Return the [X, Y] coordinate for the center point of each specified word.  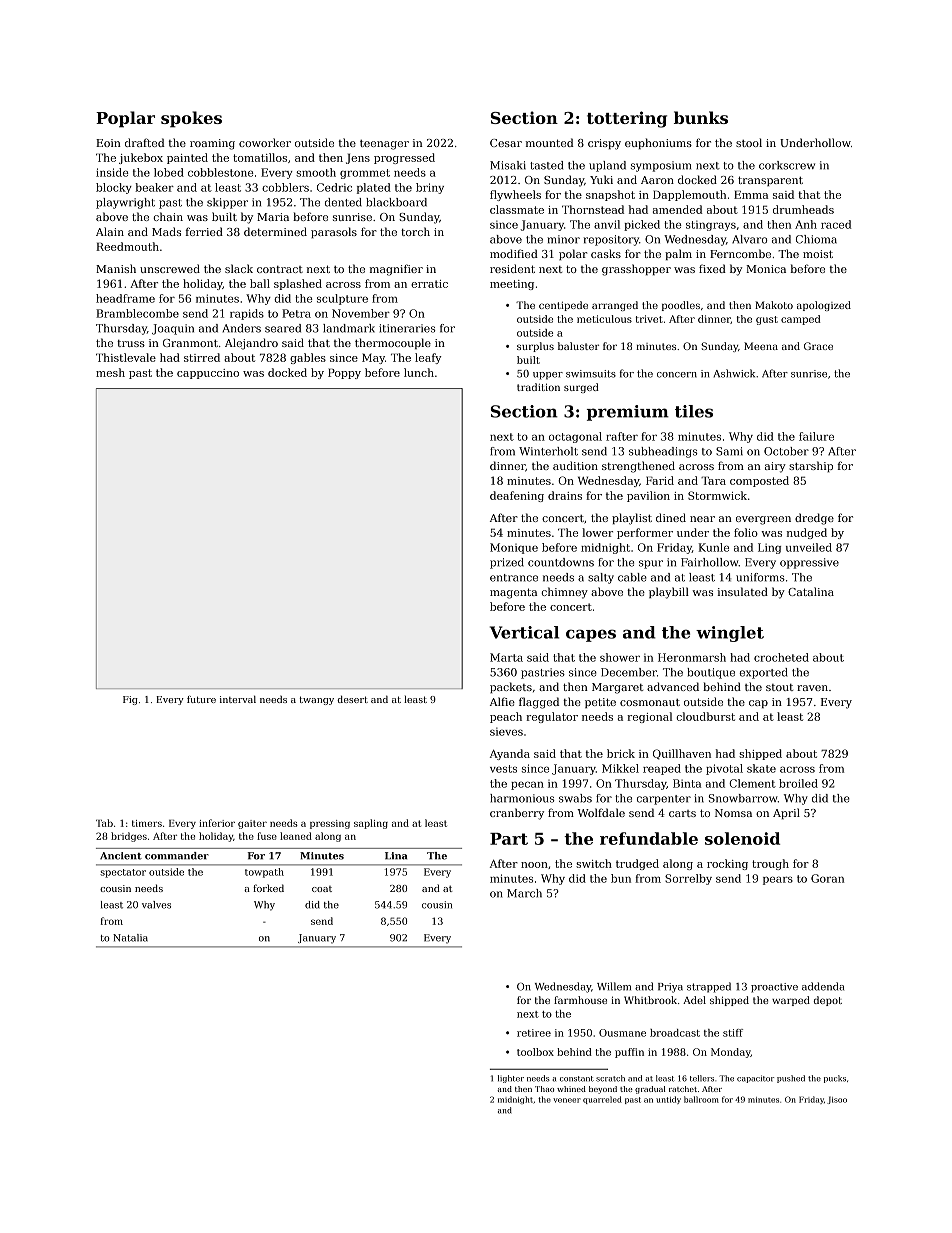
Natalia [130, 938]
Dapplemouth [689, 195]
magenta [513, 593]
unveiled [809, 547]
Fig [130, 700]
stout [779, 687]
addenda [823, 986]
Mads [166, 231]
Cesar [506, 143]
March [524, 893]
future [201, 699]
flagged [539, 703]
